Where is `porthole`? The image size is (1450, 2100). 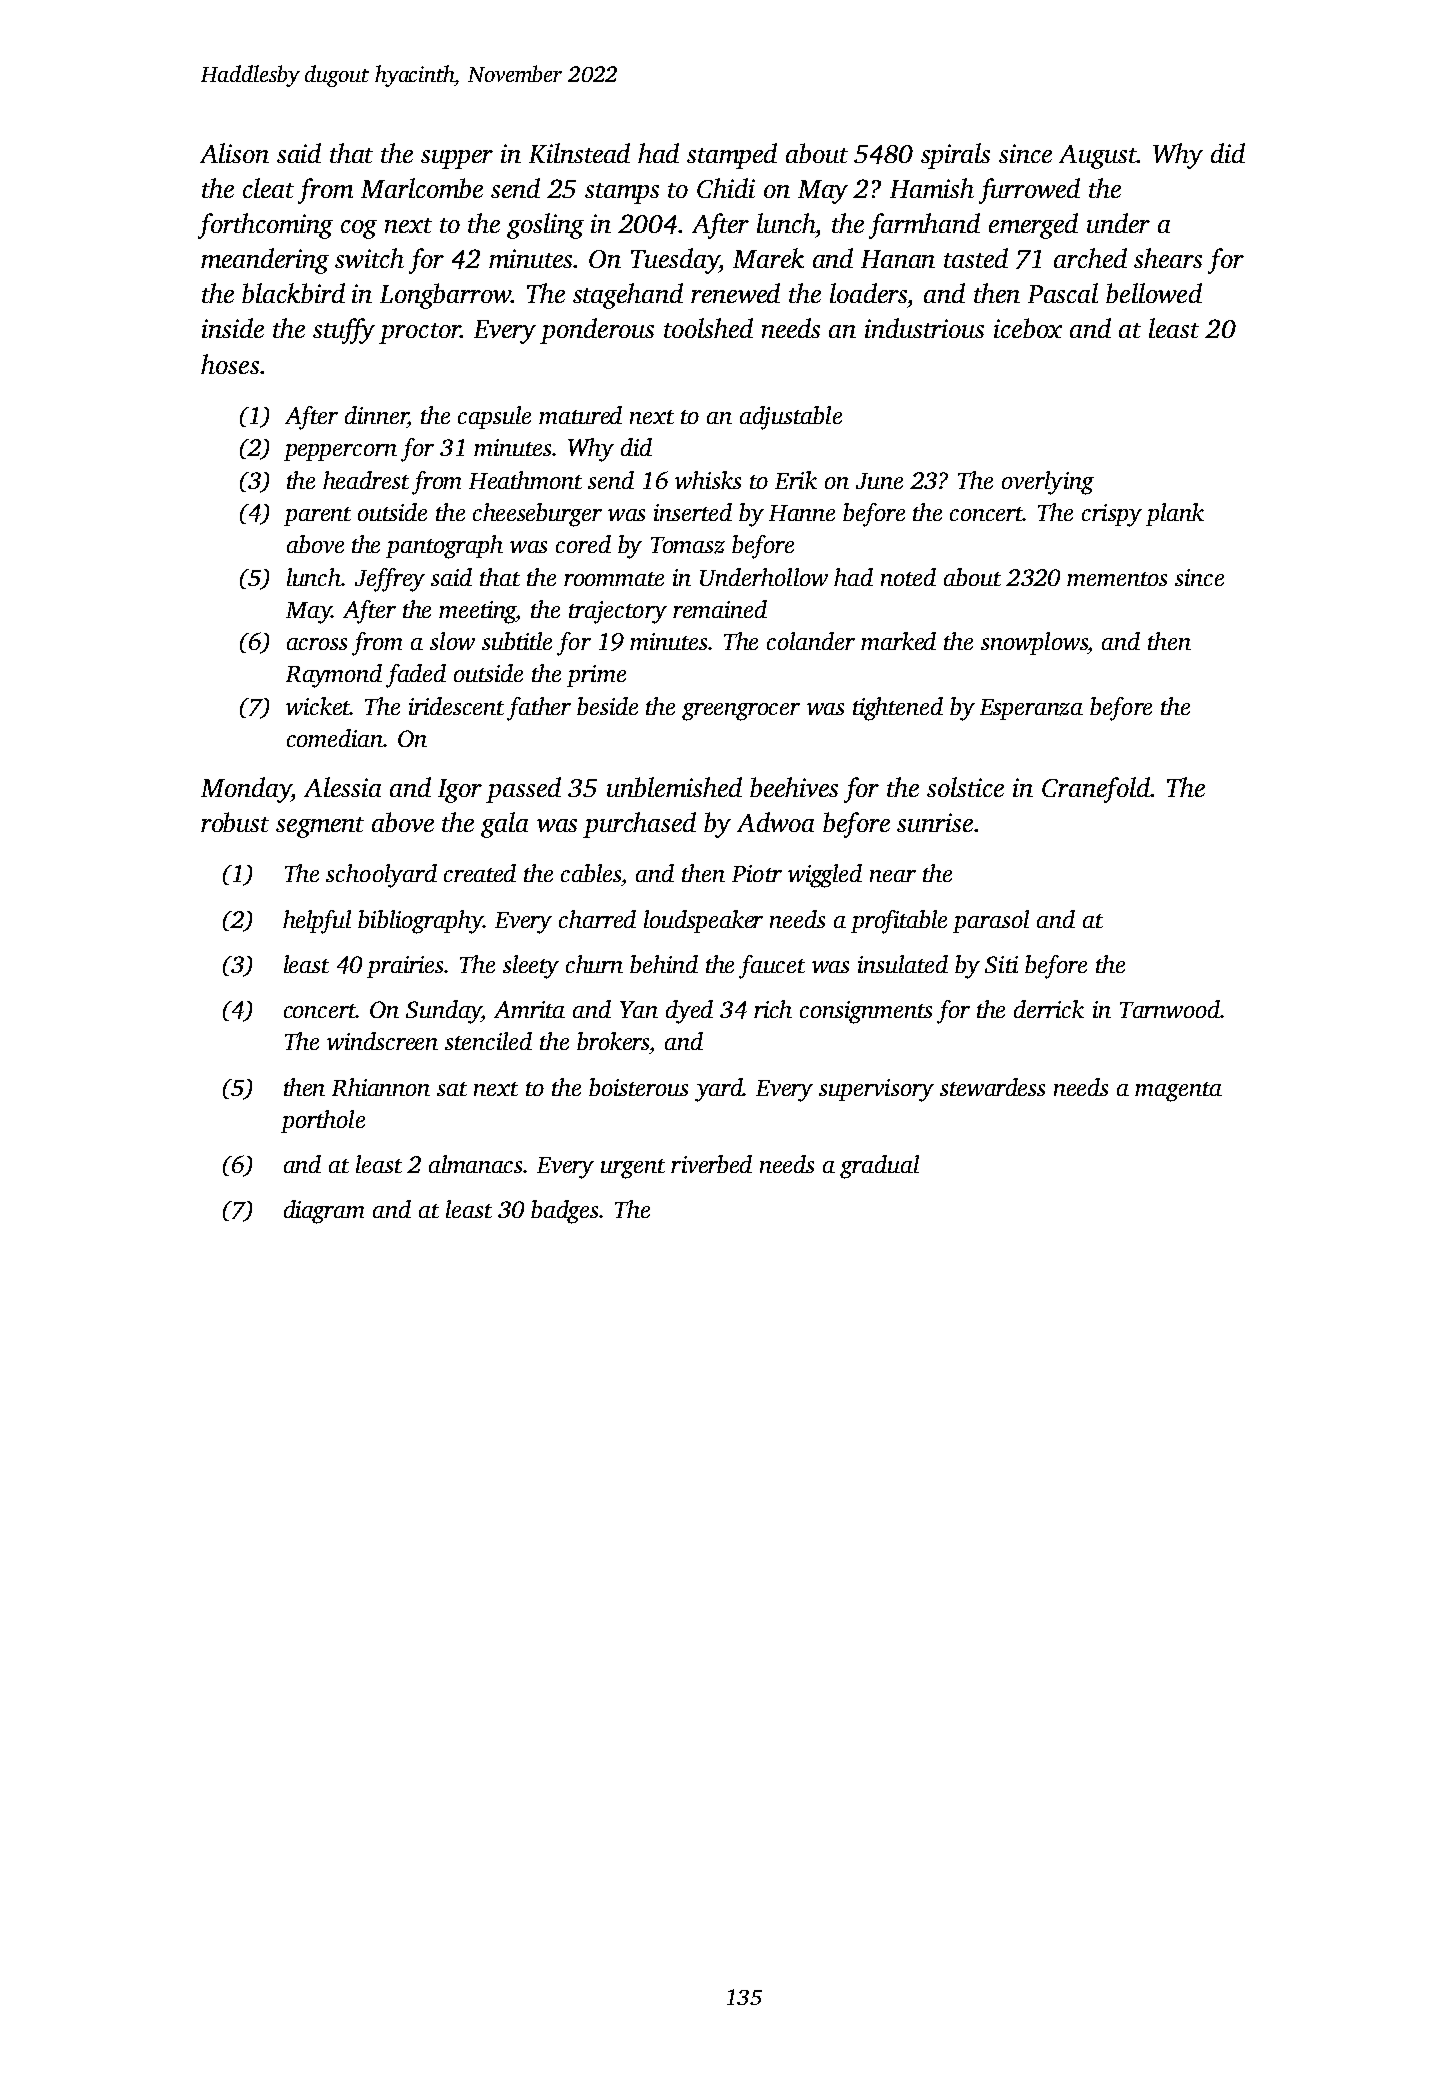 porthole is located at coordinates (323, 1121).
